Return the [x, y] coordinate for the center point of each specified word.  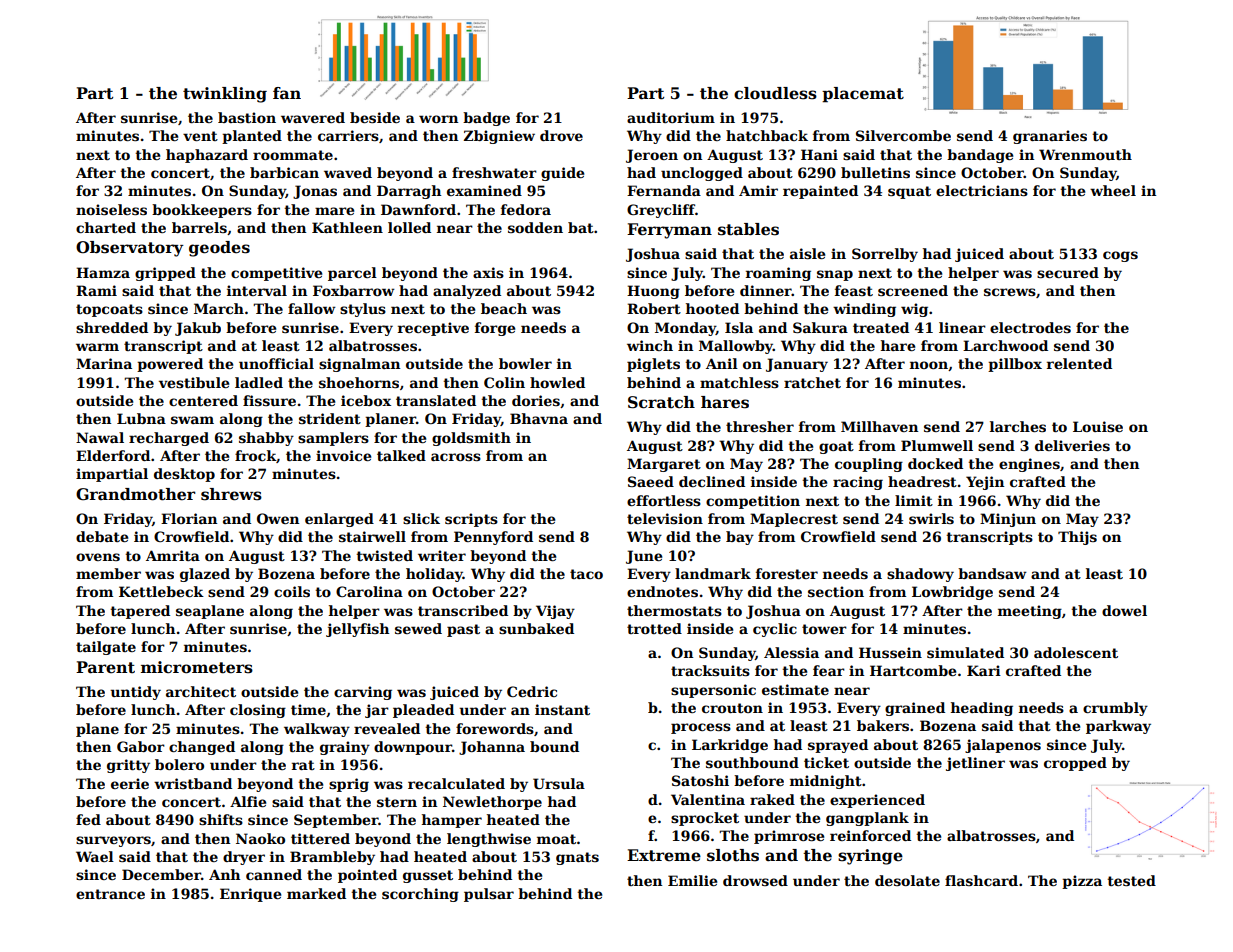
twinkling [225, 95]
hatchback [767, 135]
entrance [110, 894]
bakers [883, 725]
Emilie [692, 880]
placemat [863, 95]
